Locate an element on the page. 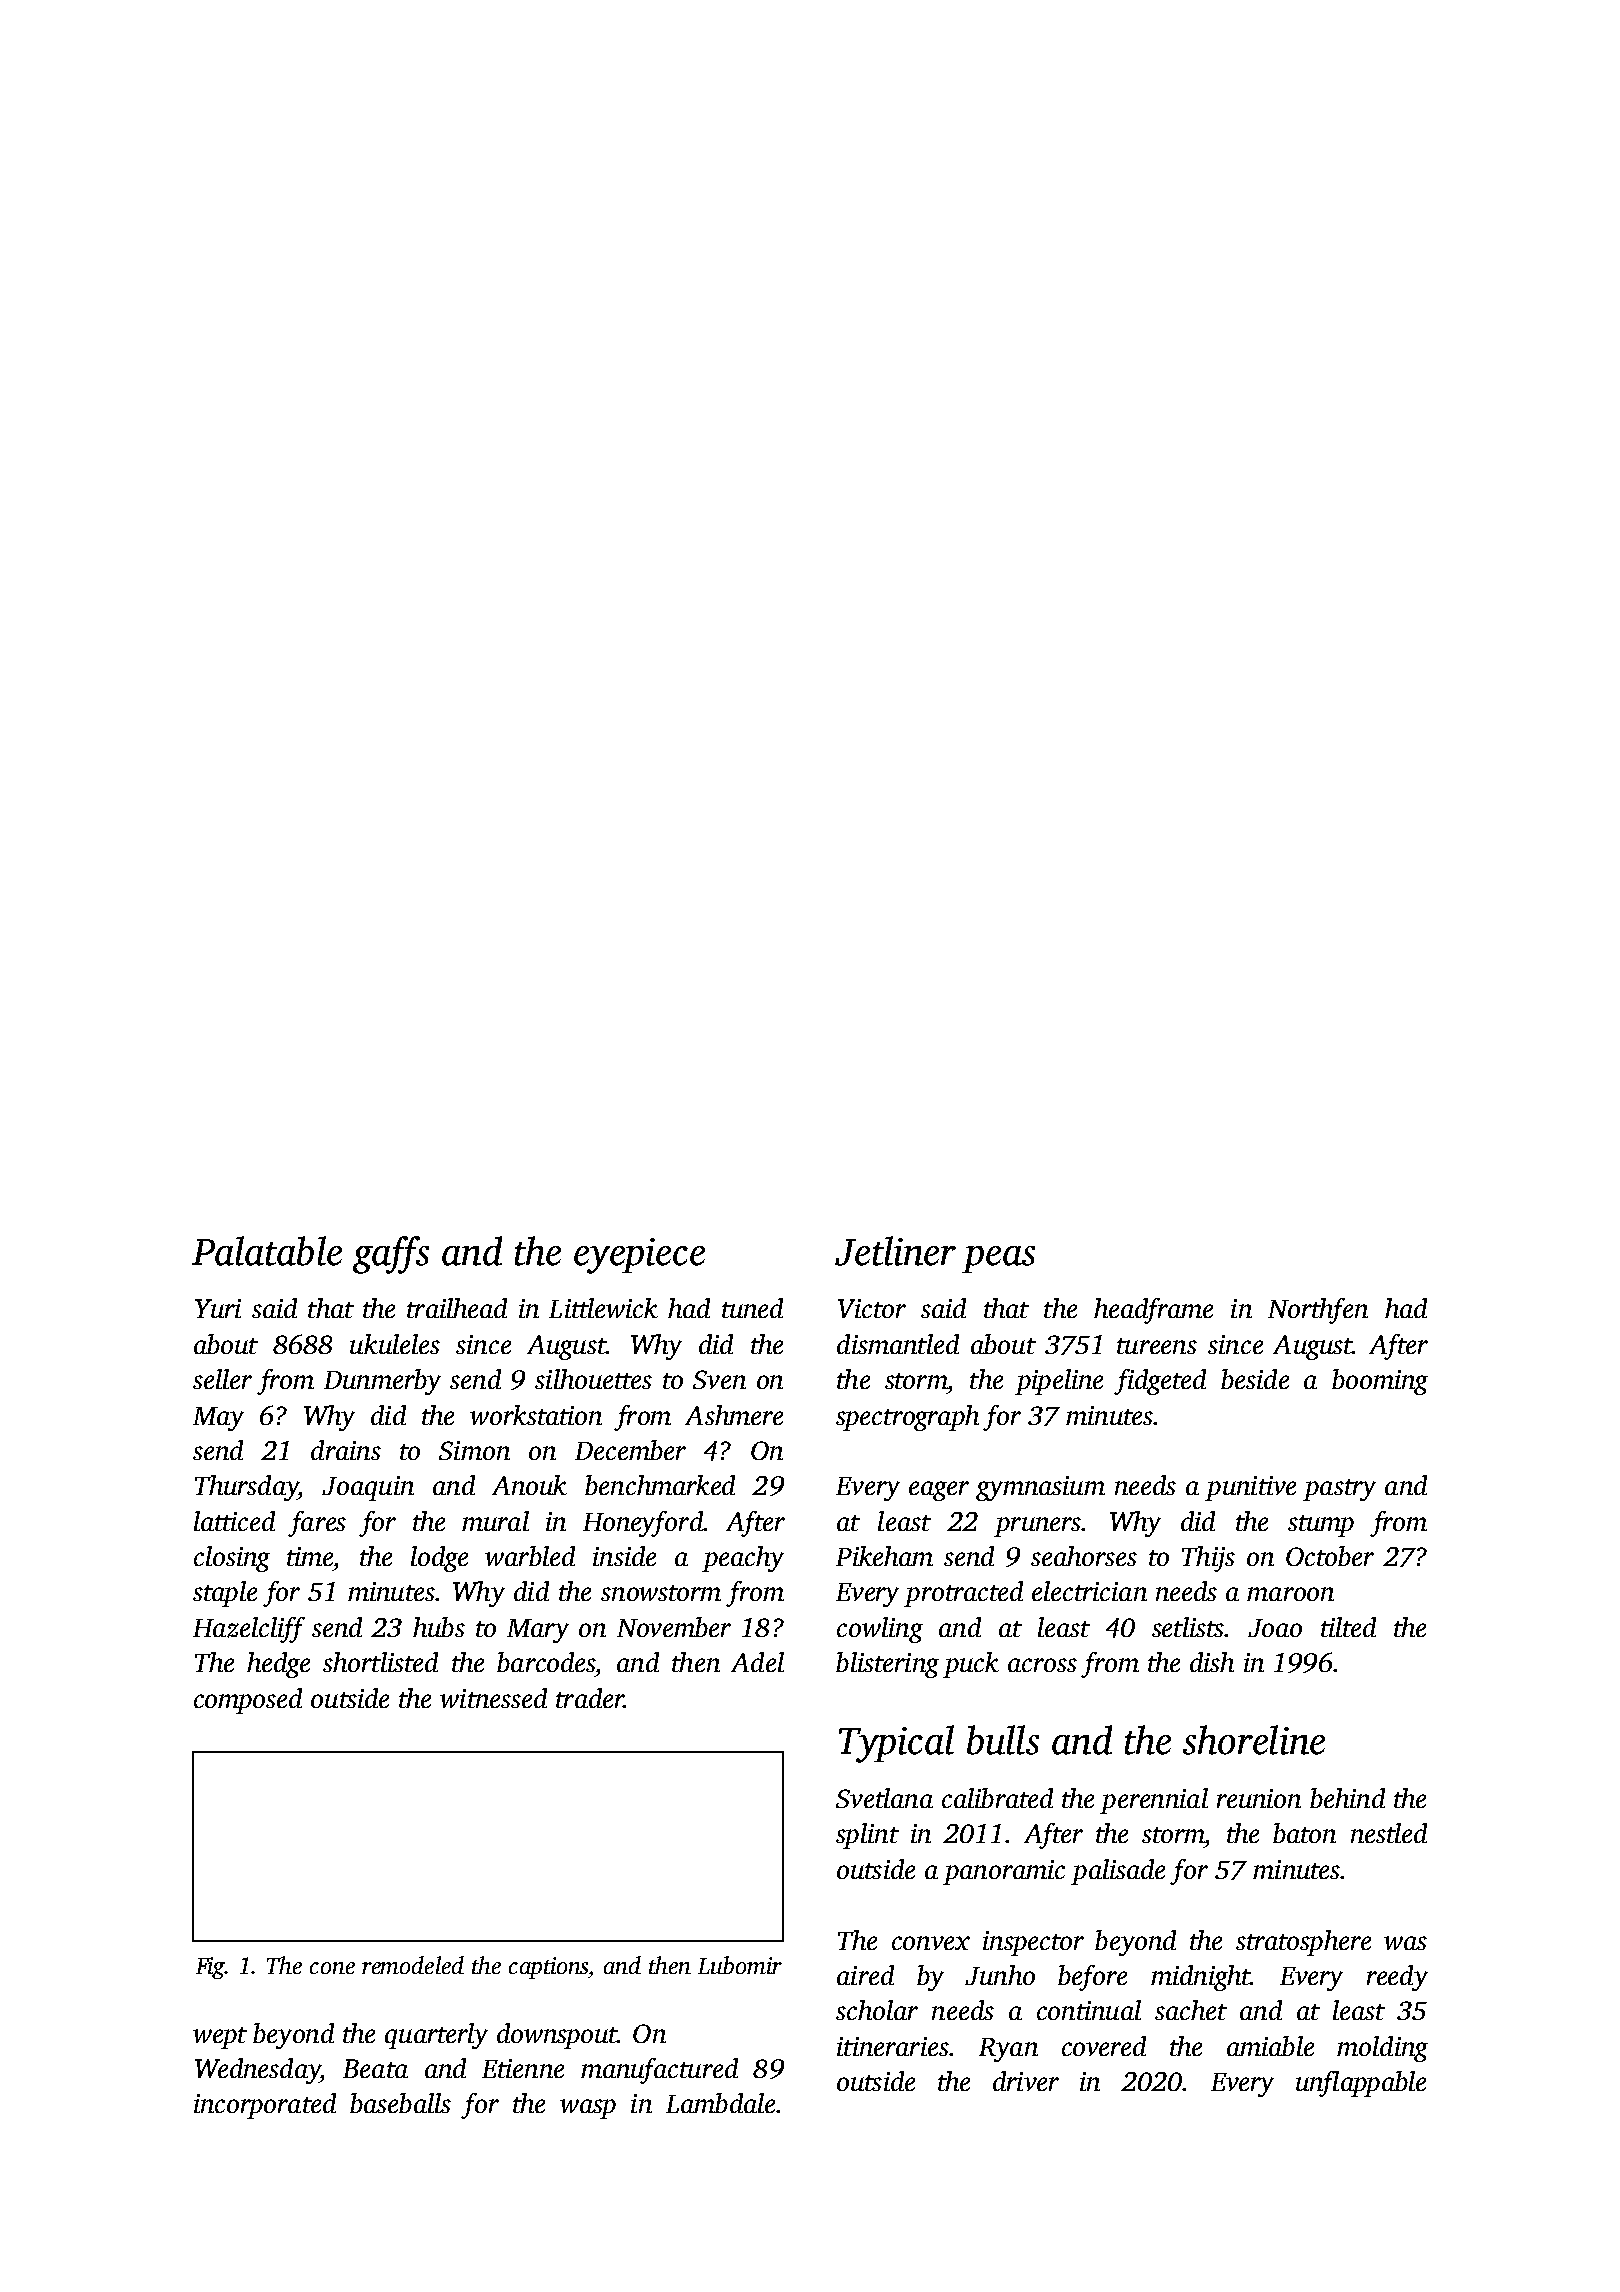 The width and height of the image is (1620, 2292). pipeline is located at coordinates (1059, 1382).
